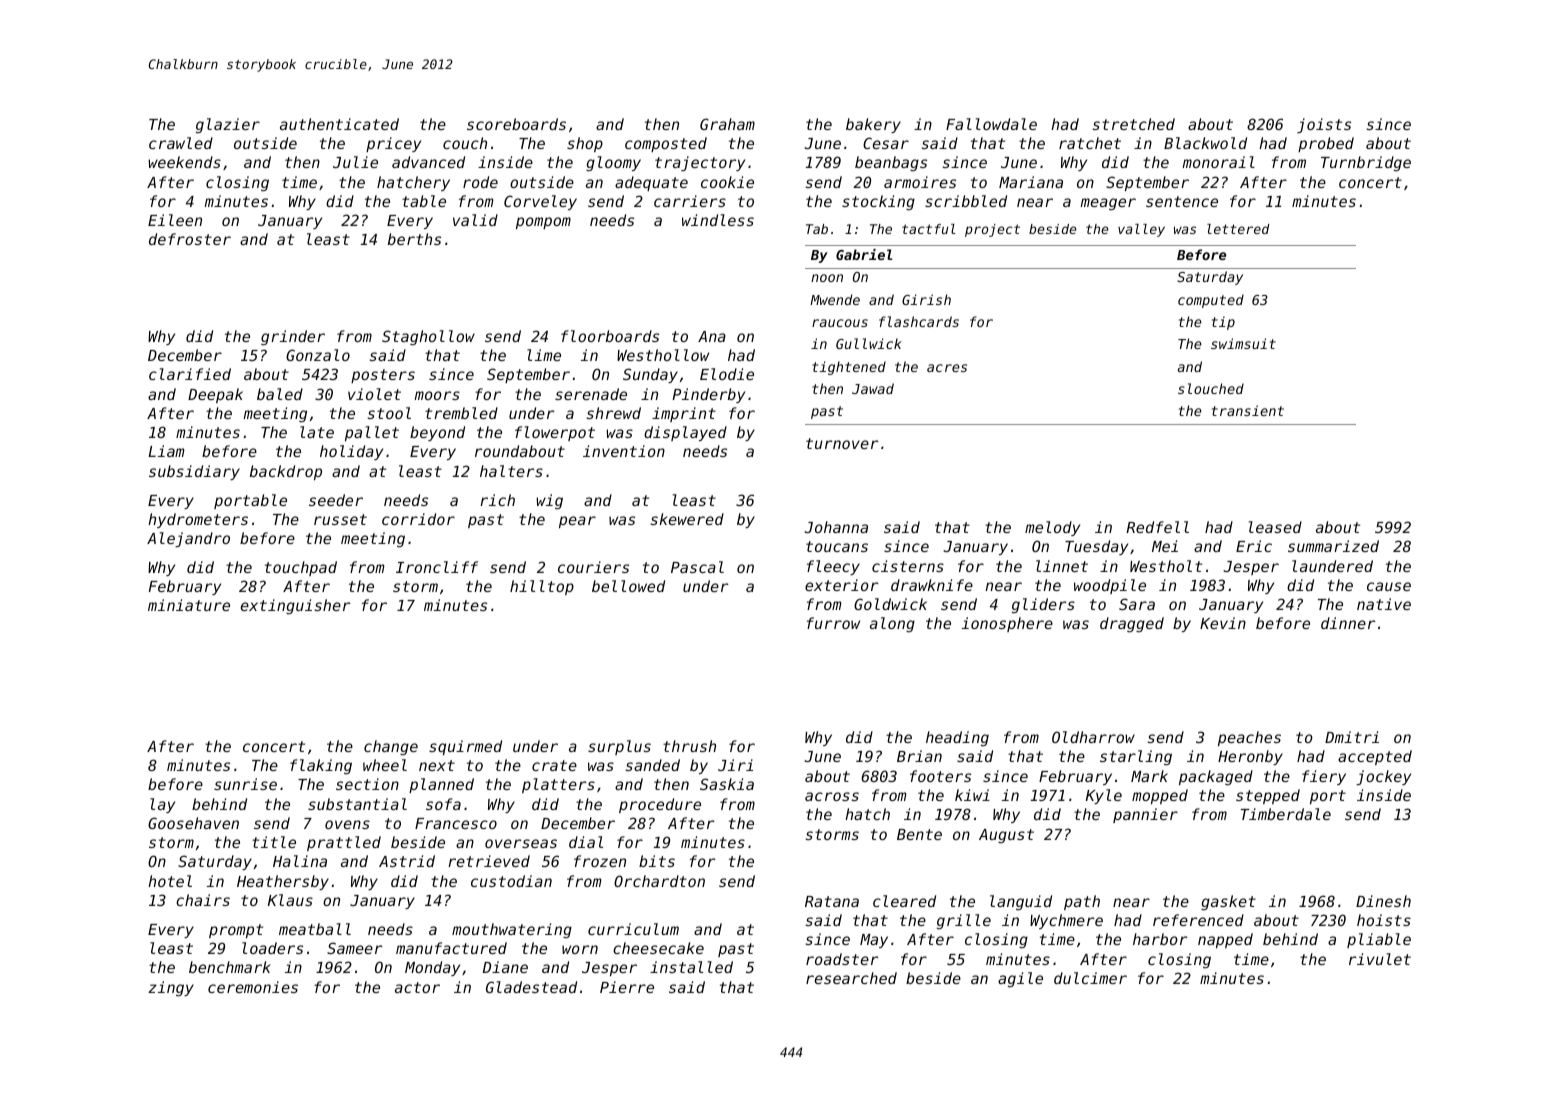  What do you see at coordinates (389, 413) in the image?
I see `stool` at bounding box center [389, 413].
